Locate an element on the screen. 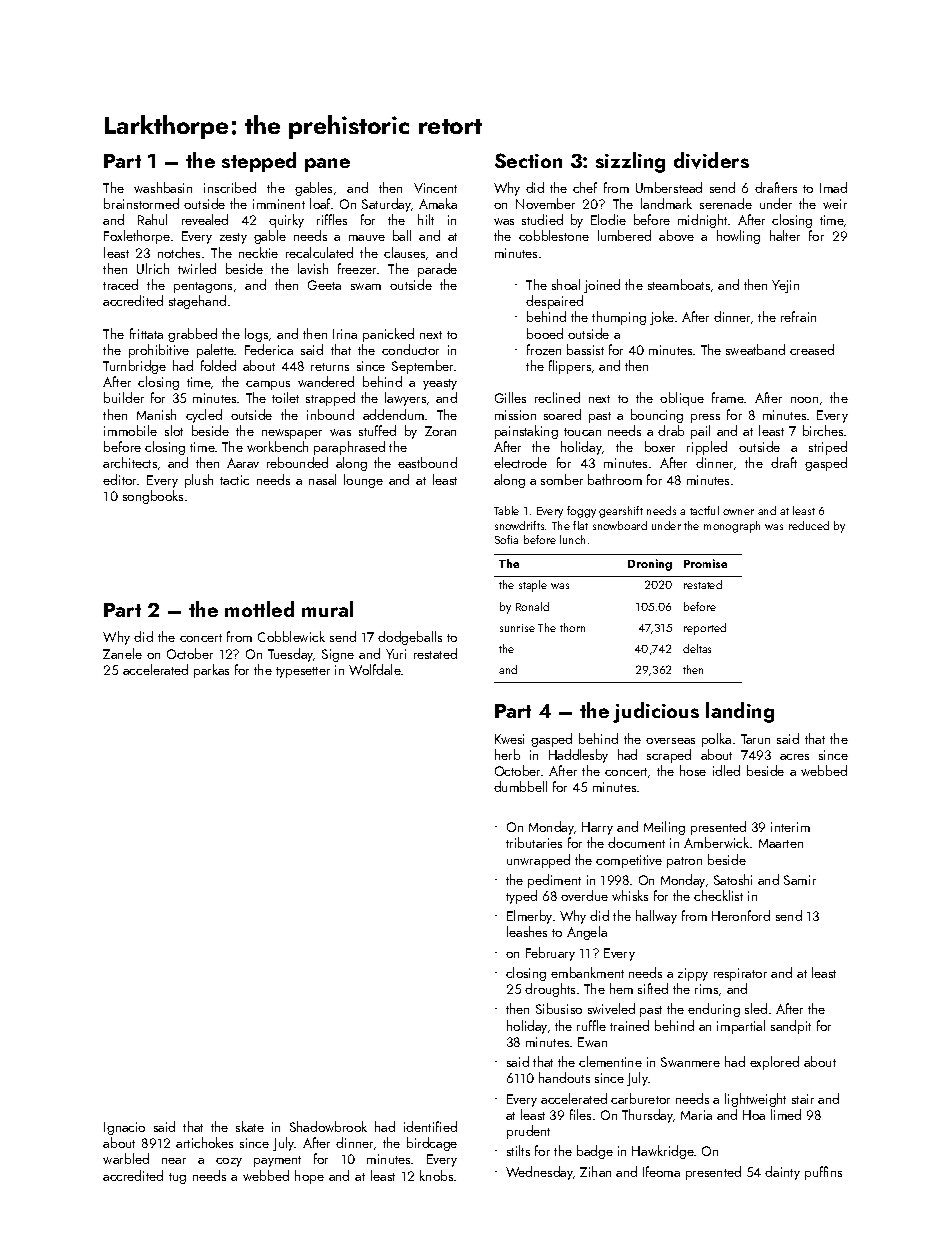 This screenshot has width=952, height=1233. snowdrifts is located at coordinates (519, 525).
